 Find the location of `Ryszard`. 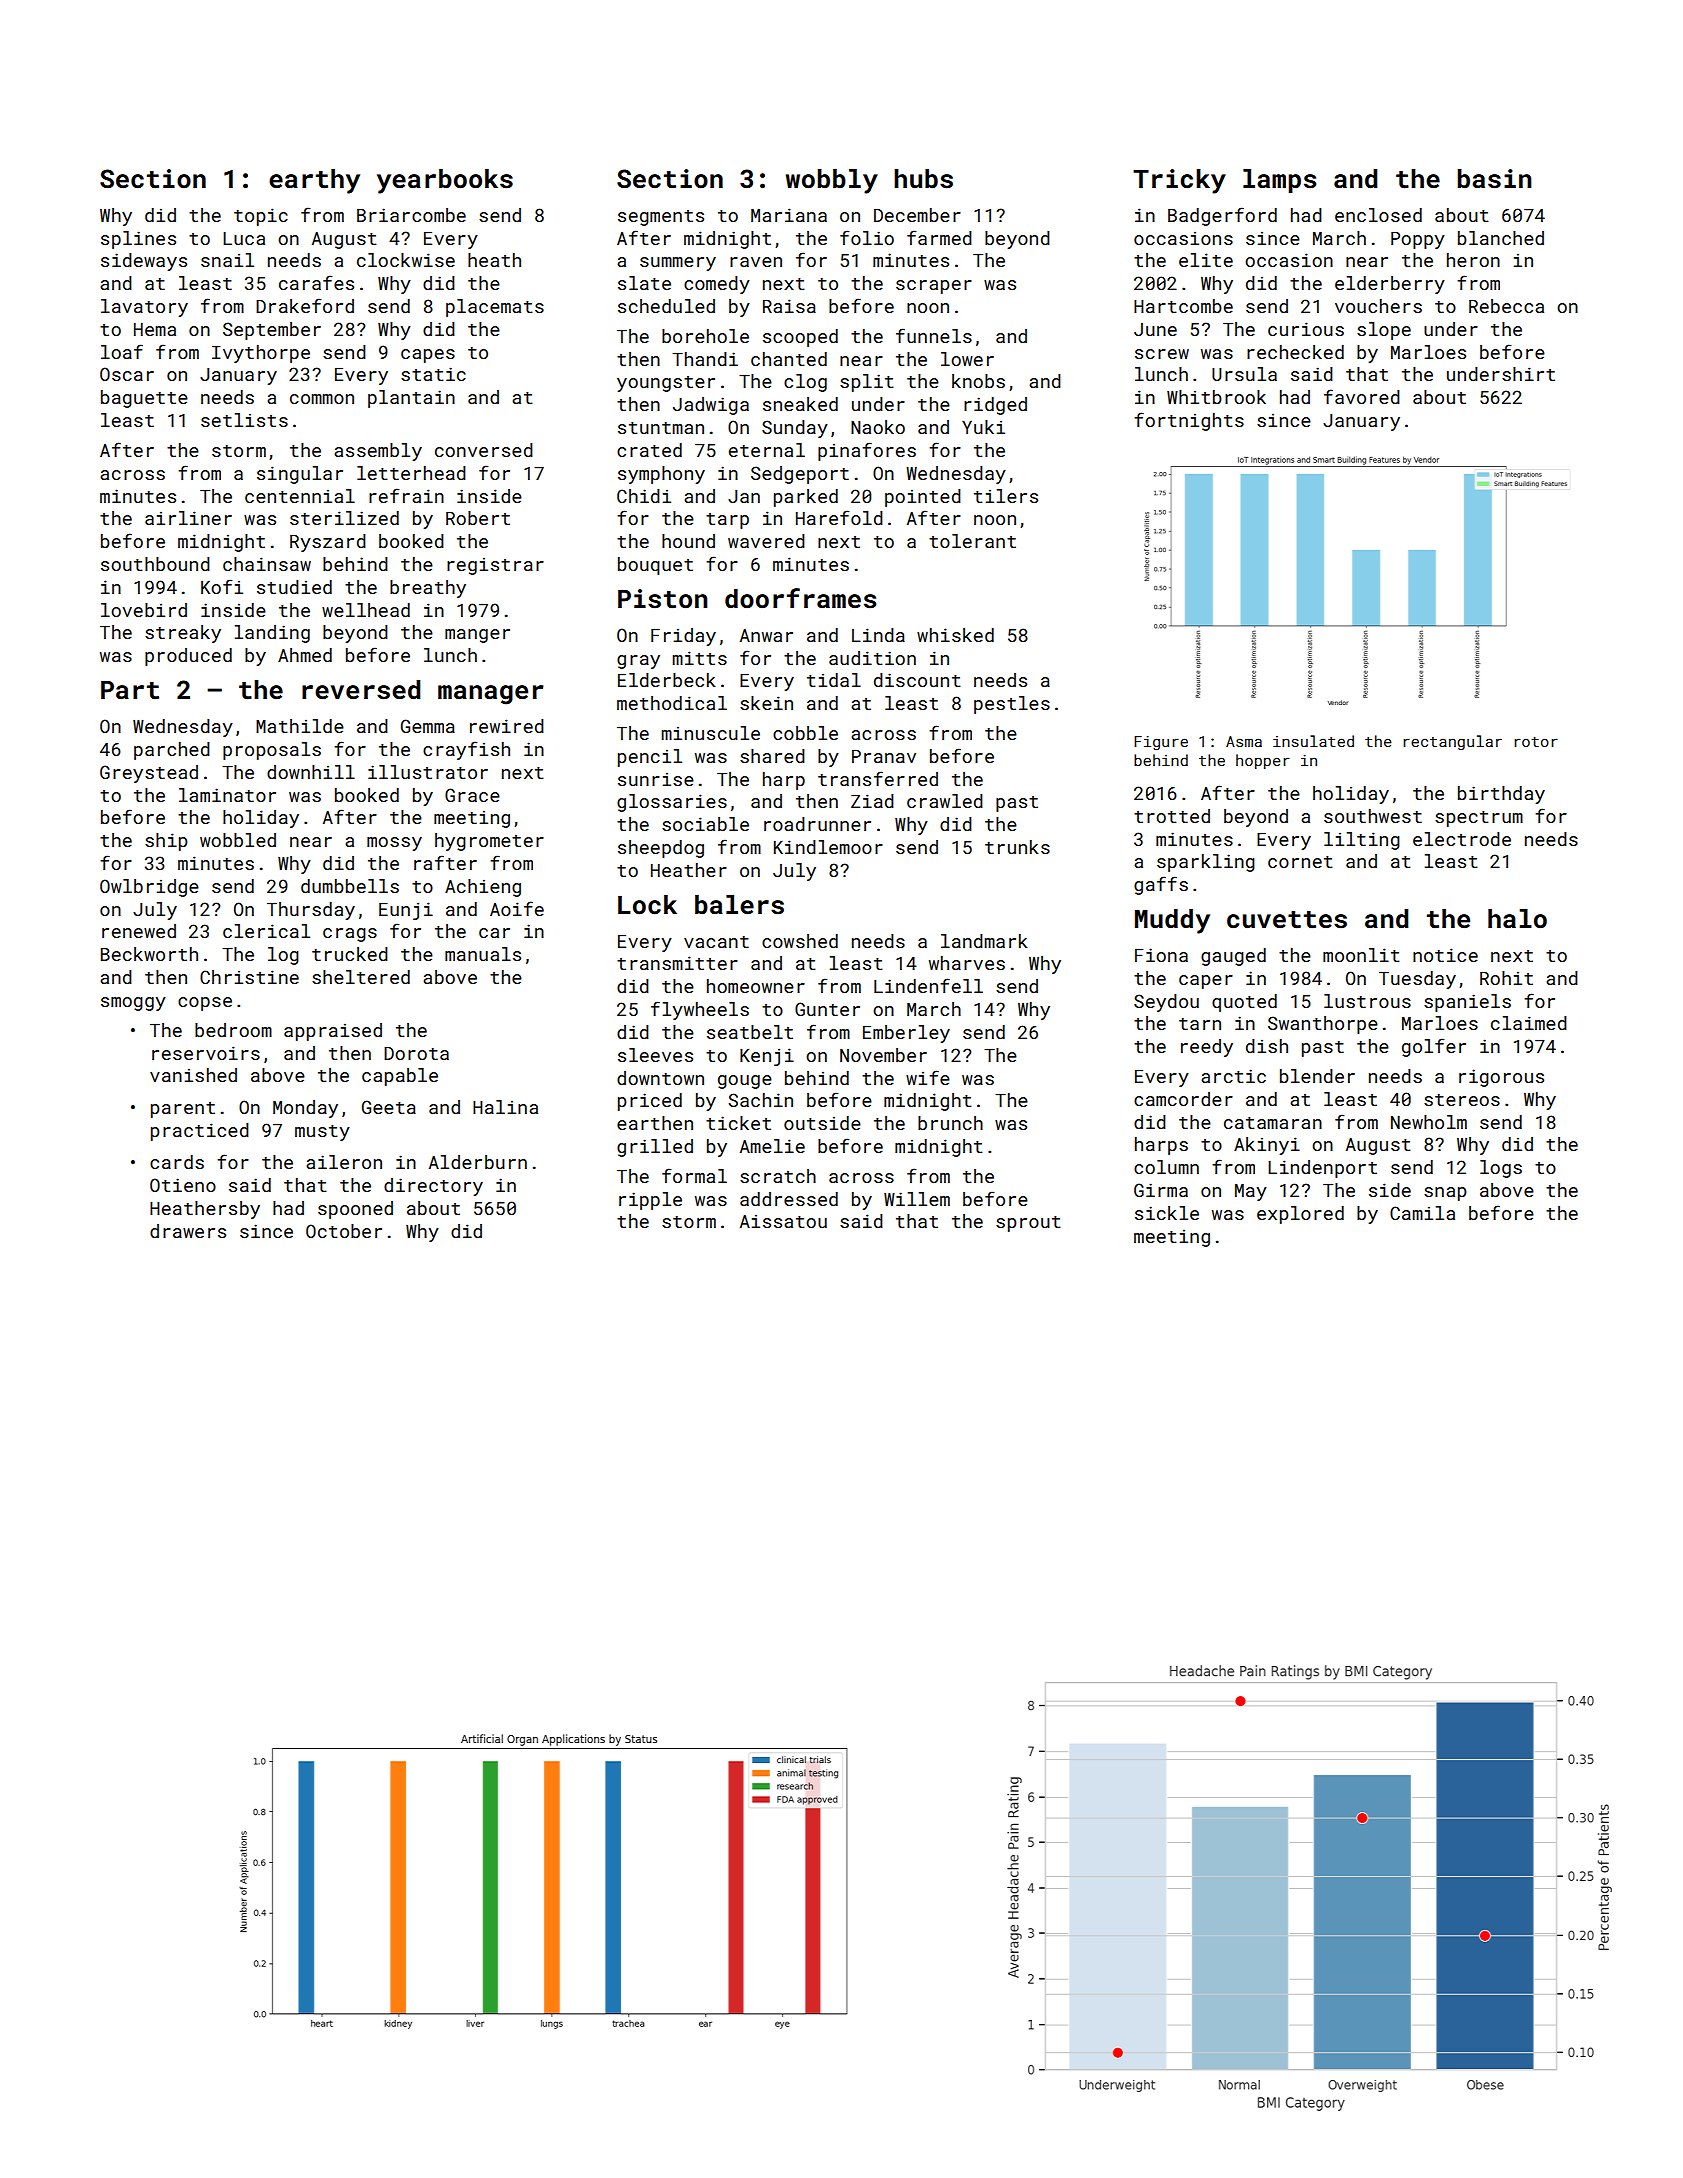

Ryszard is located at coordinates (328, 543).
